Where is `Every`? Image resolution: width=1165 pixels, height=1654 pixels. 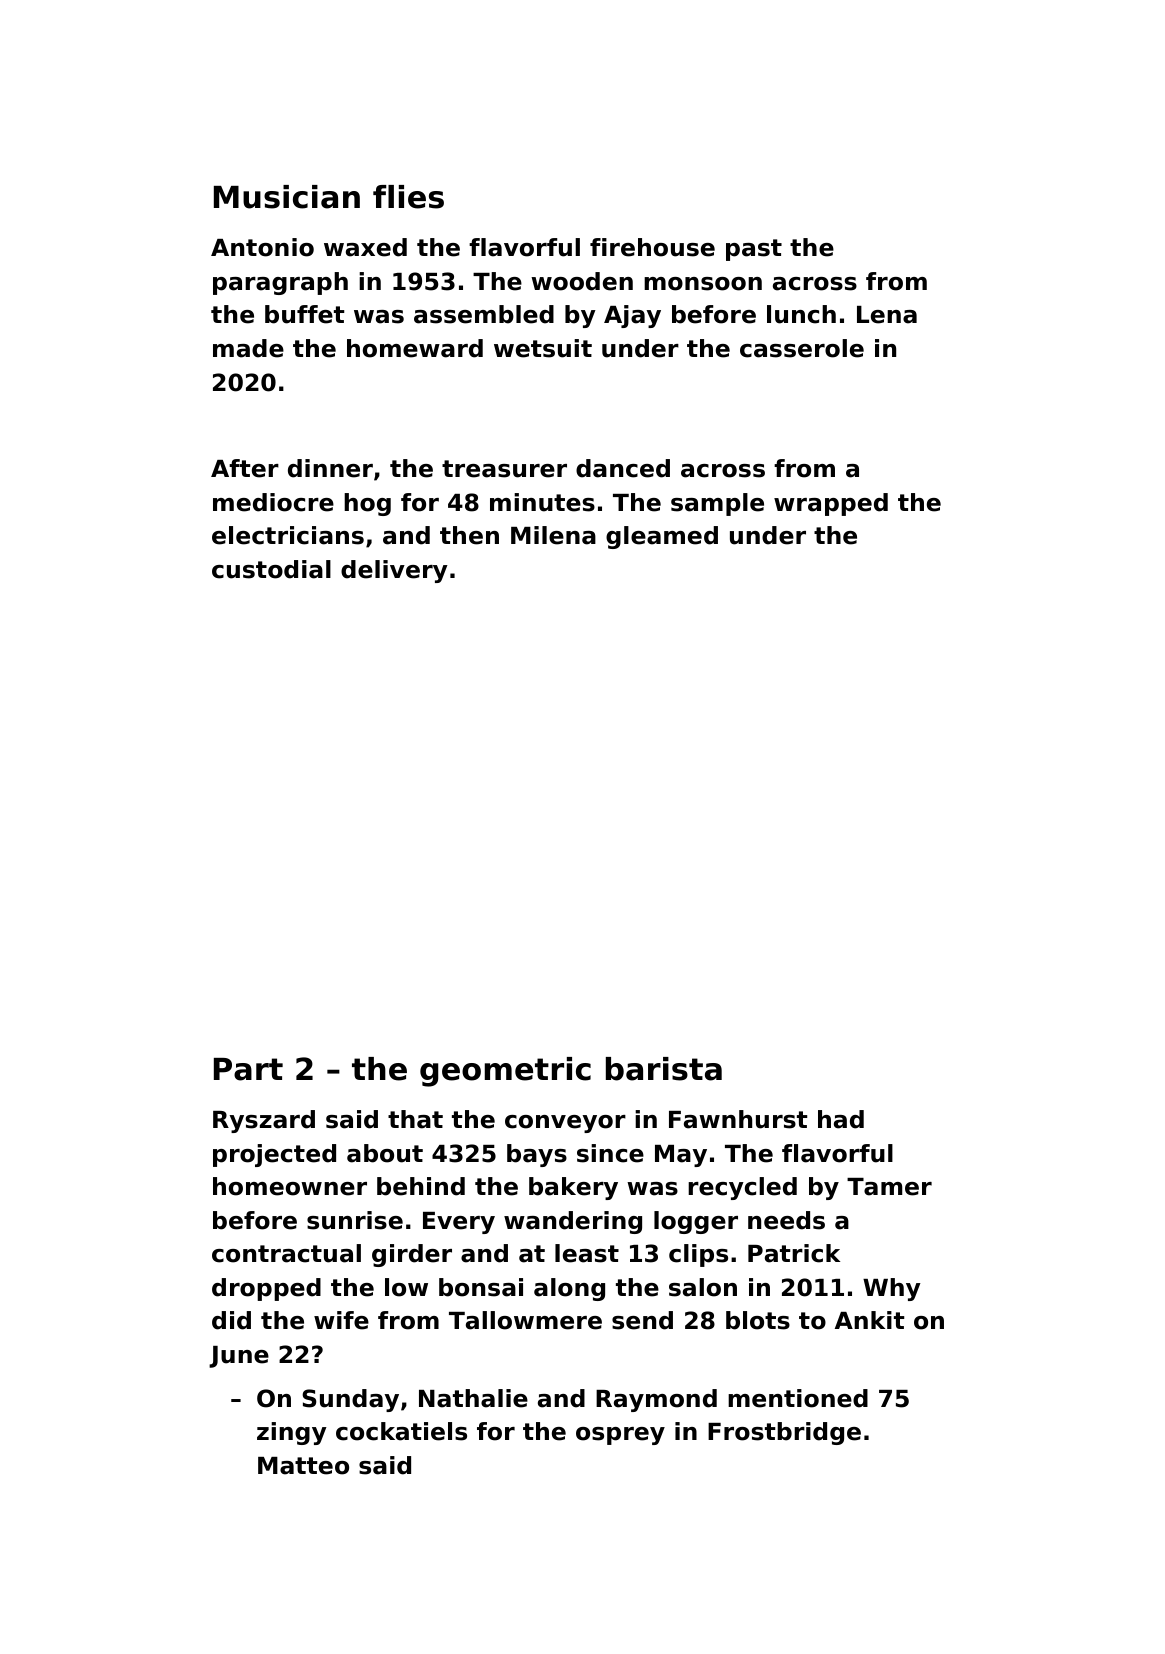 Every is located at coordinates (459, 1223).
